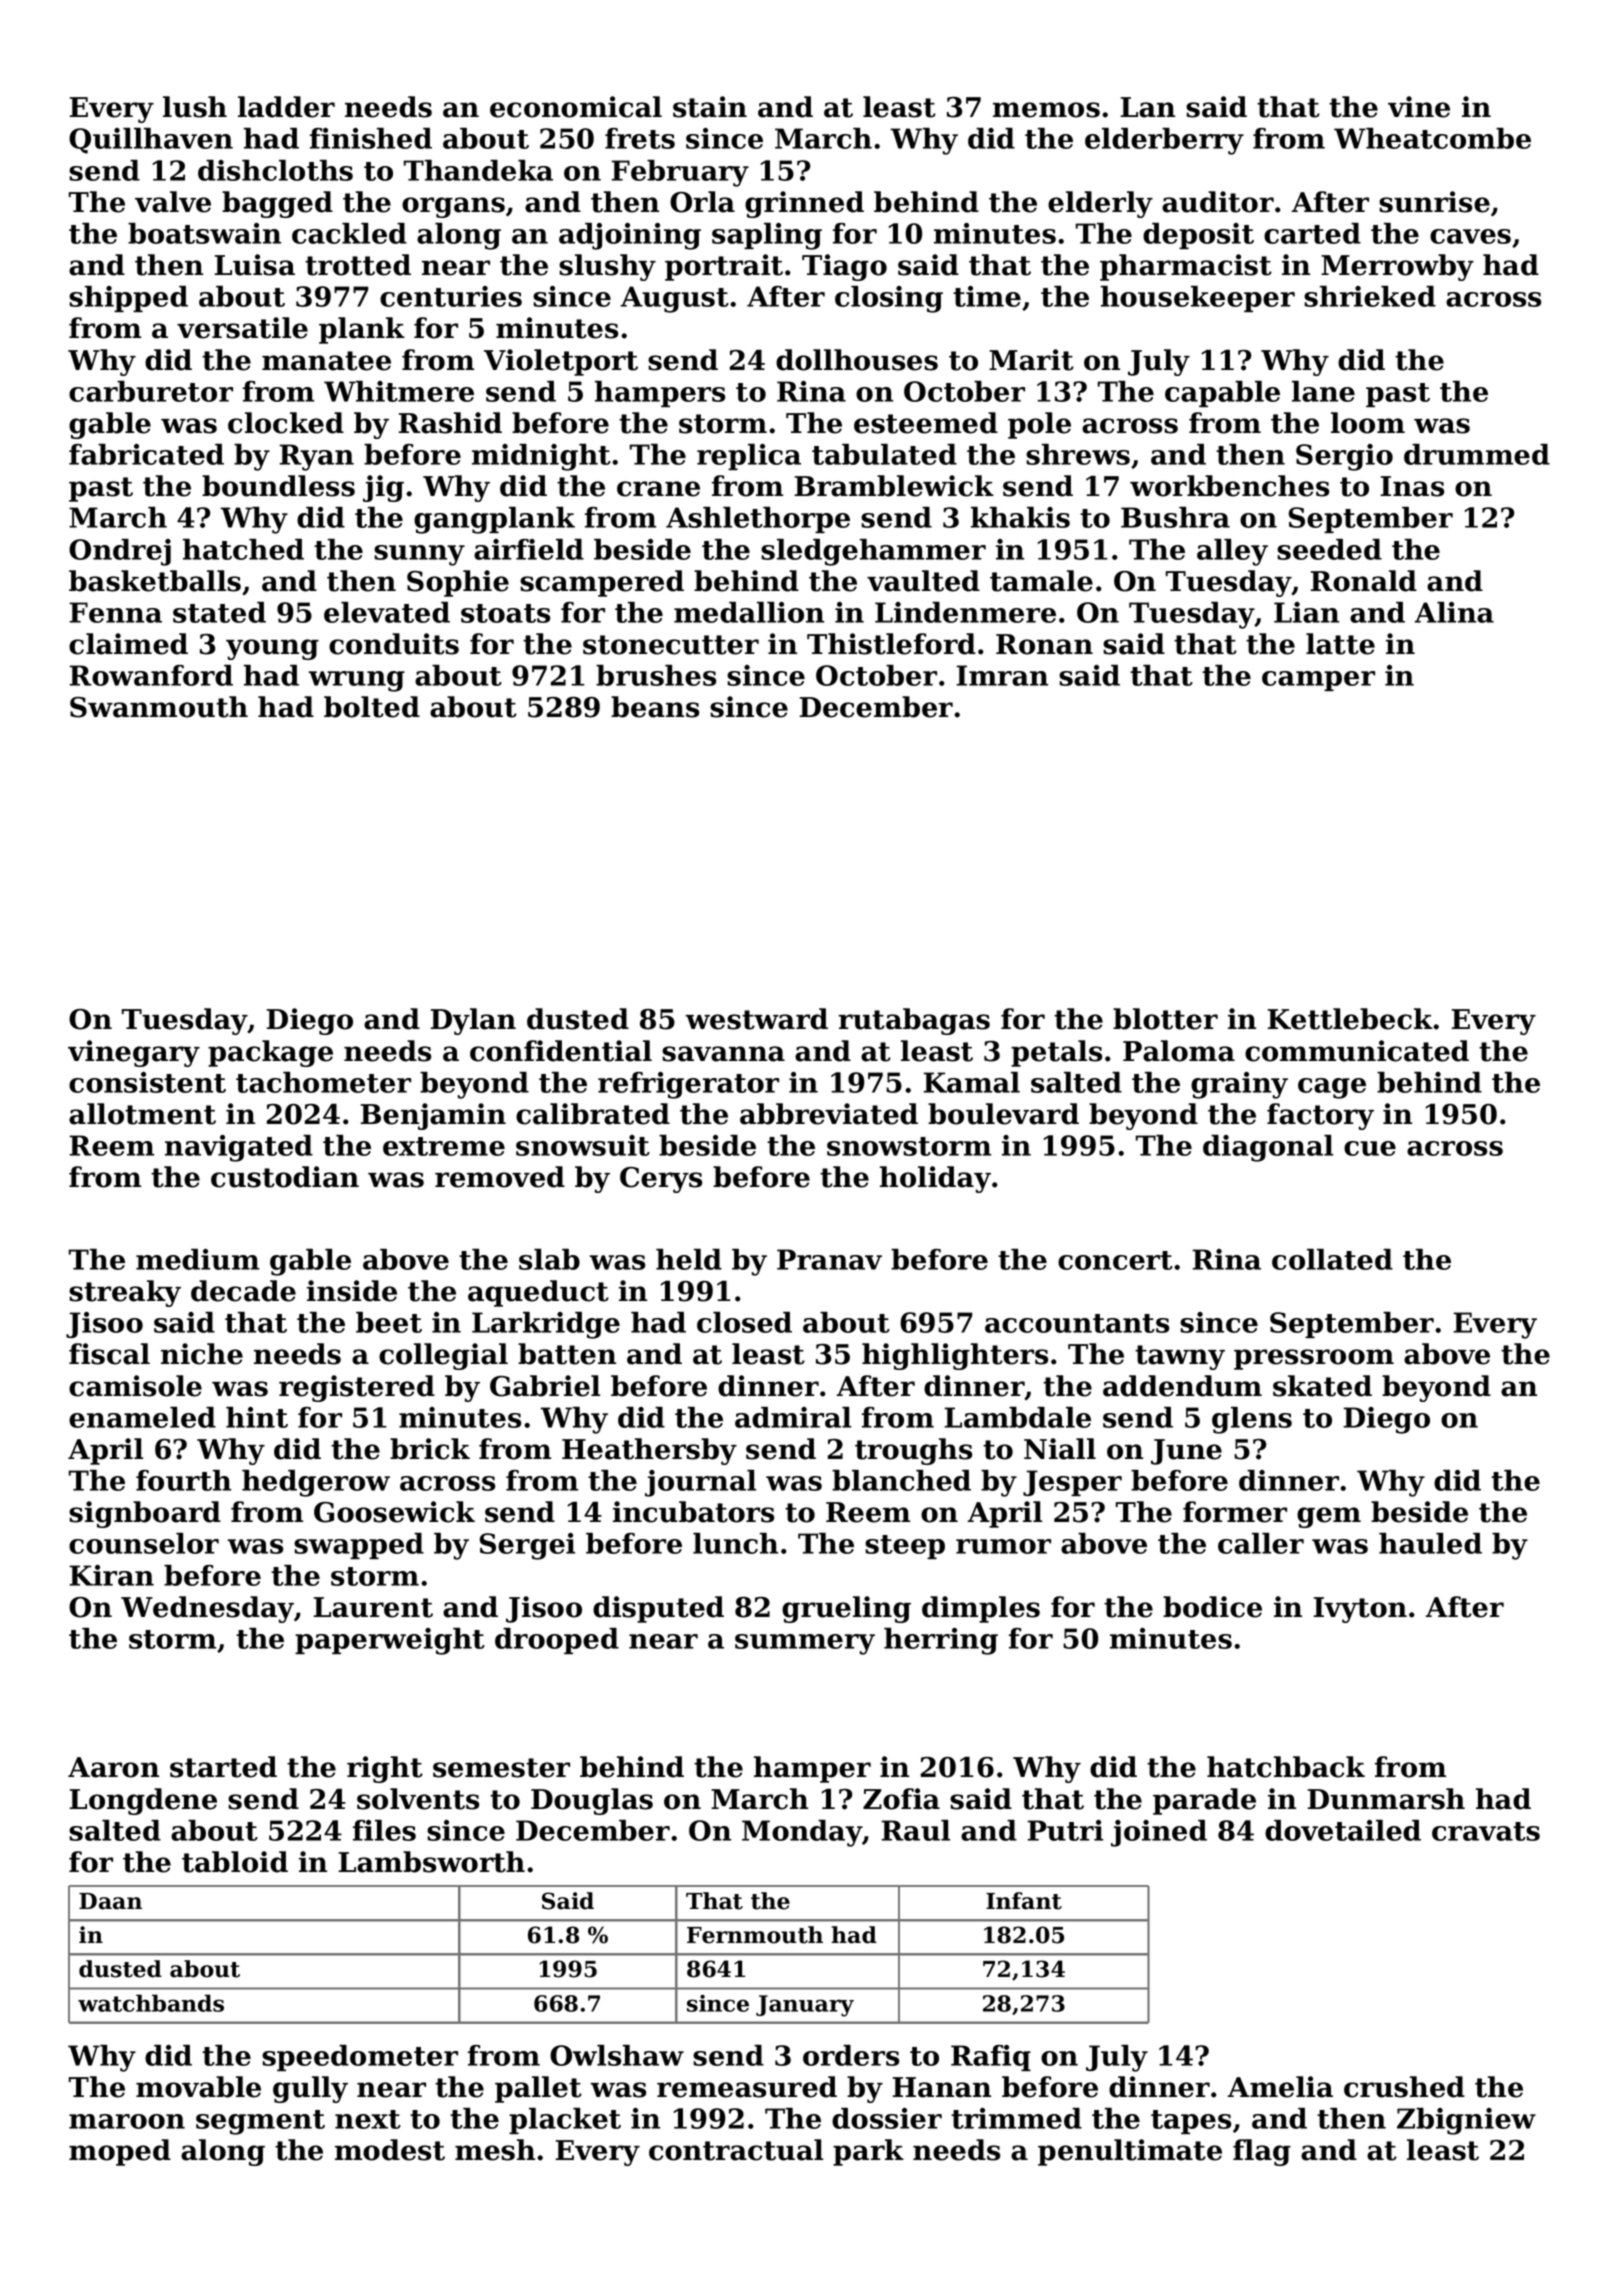  I want to click on drummed, so click(1477, 454).
